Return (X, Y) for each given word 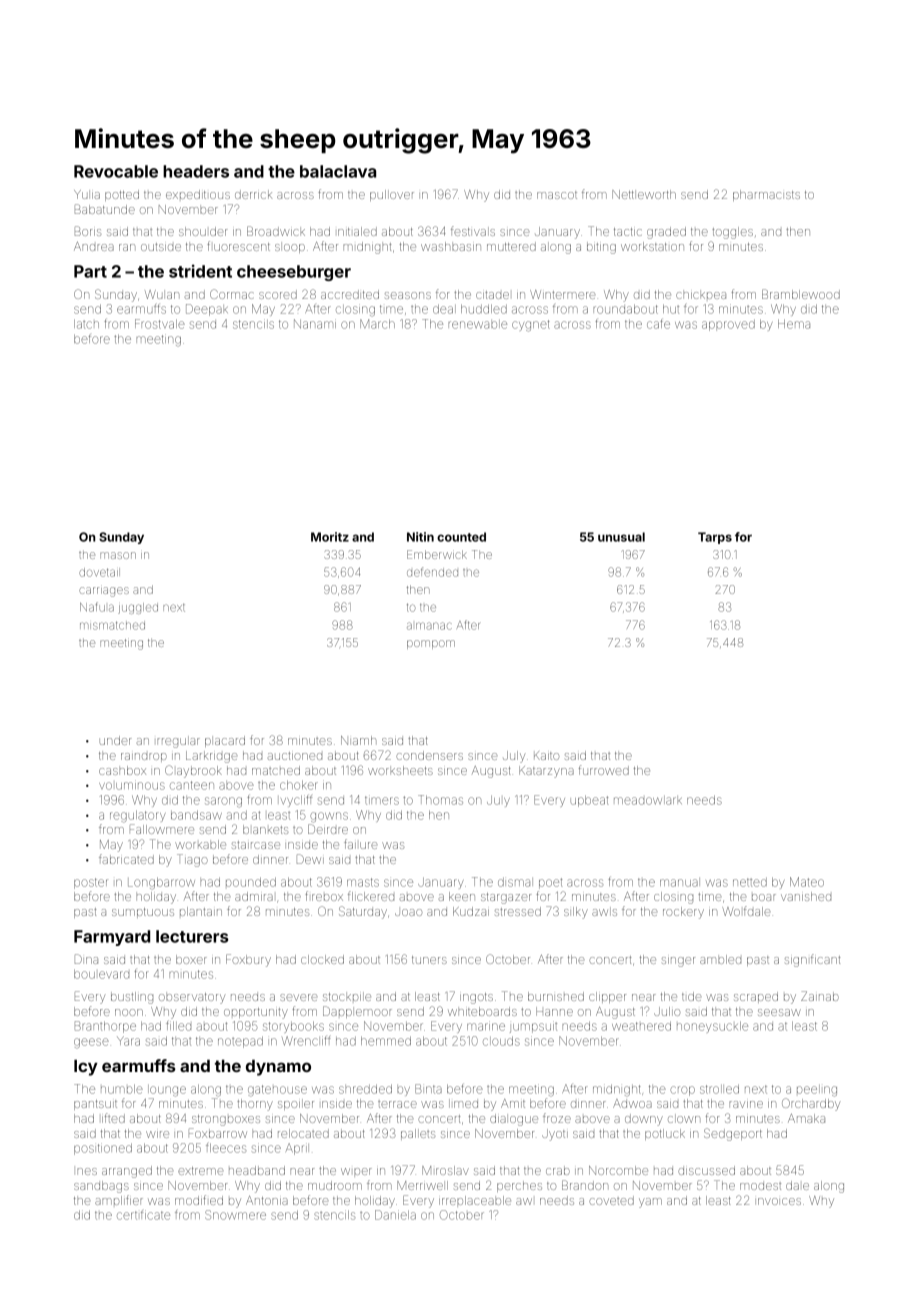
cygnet (531, 326)
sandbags (101, 1187)
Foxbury (248, 960)
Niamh (358, 740)
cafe (658, 324)
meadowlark (648, 800)
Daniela (395, 1215)
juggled (138, 608)
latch (86, 324)
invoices (779, 1201)
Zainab (820, 996)
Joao (408, 912)
